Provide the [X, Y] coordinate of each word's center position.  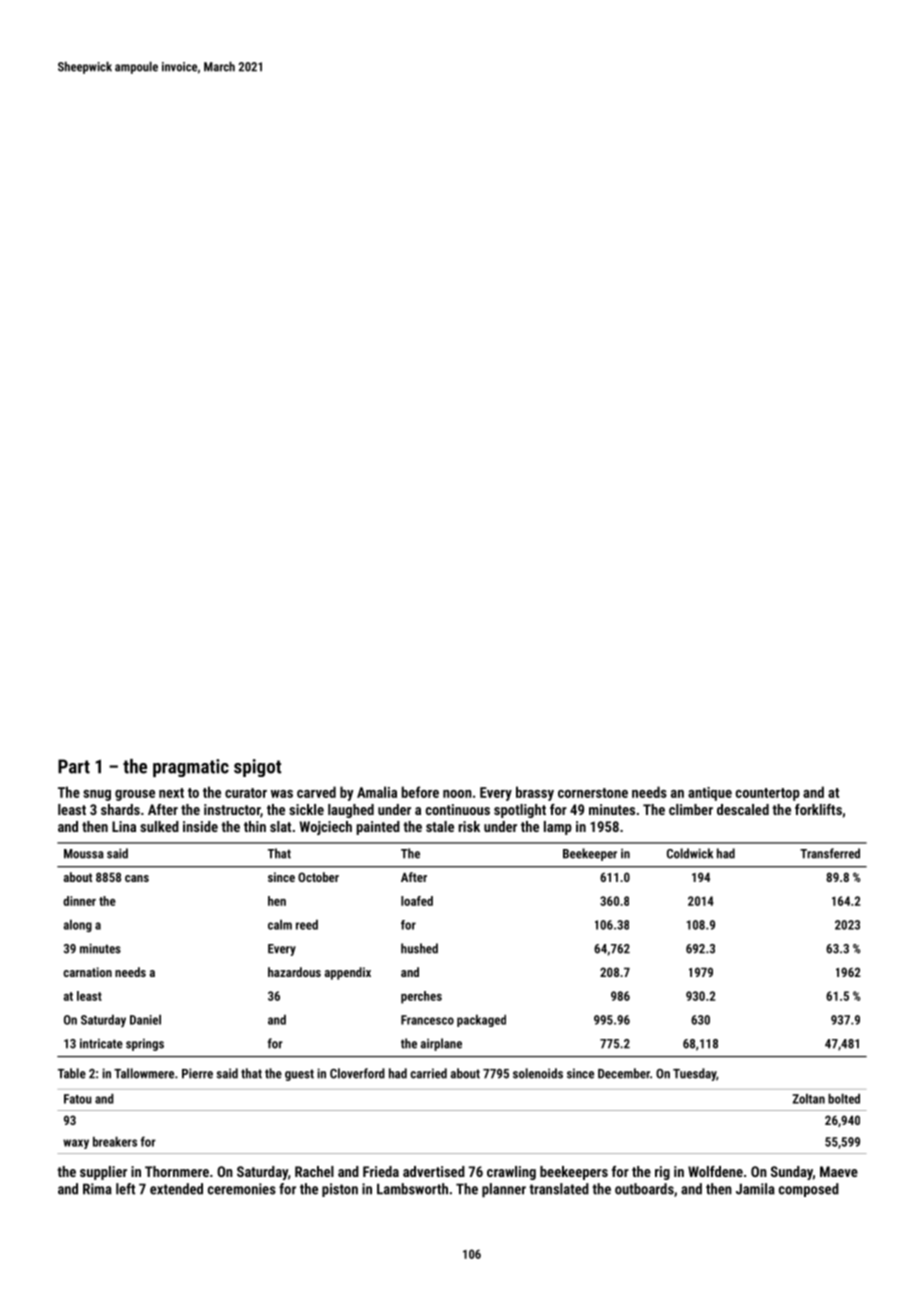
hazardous [294, 972]
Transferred [830, 853]
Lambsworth [412, 1189]
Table [72, 1073]
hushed [419, 948]
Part [74, 766]
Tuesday [694, 1074]
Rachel [314, 1171]
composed [809, 1190]
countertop [768, 794]
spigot [257, 768]
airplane [441, 1044]
